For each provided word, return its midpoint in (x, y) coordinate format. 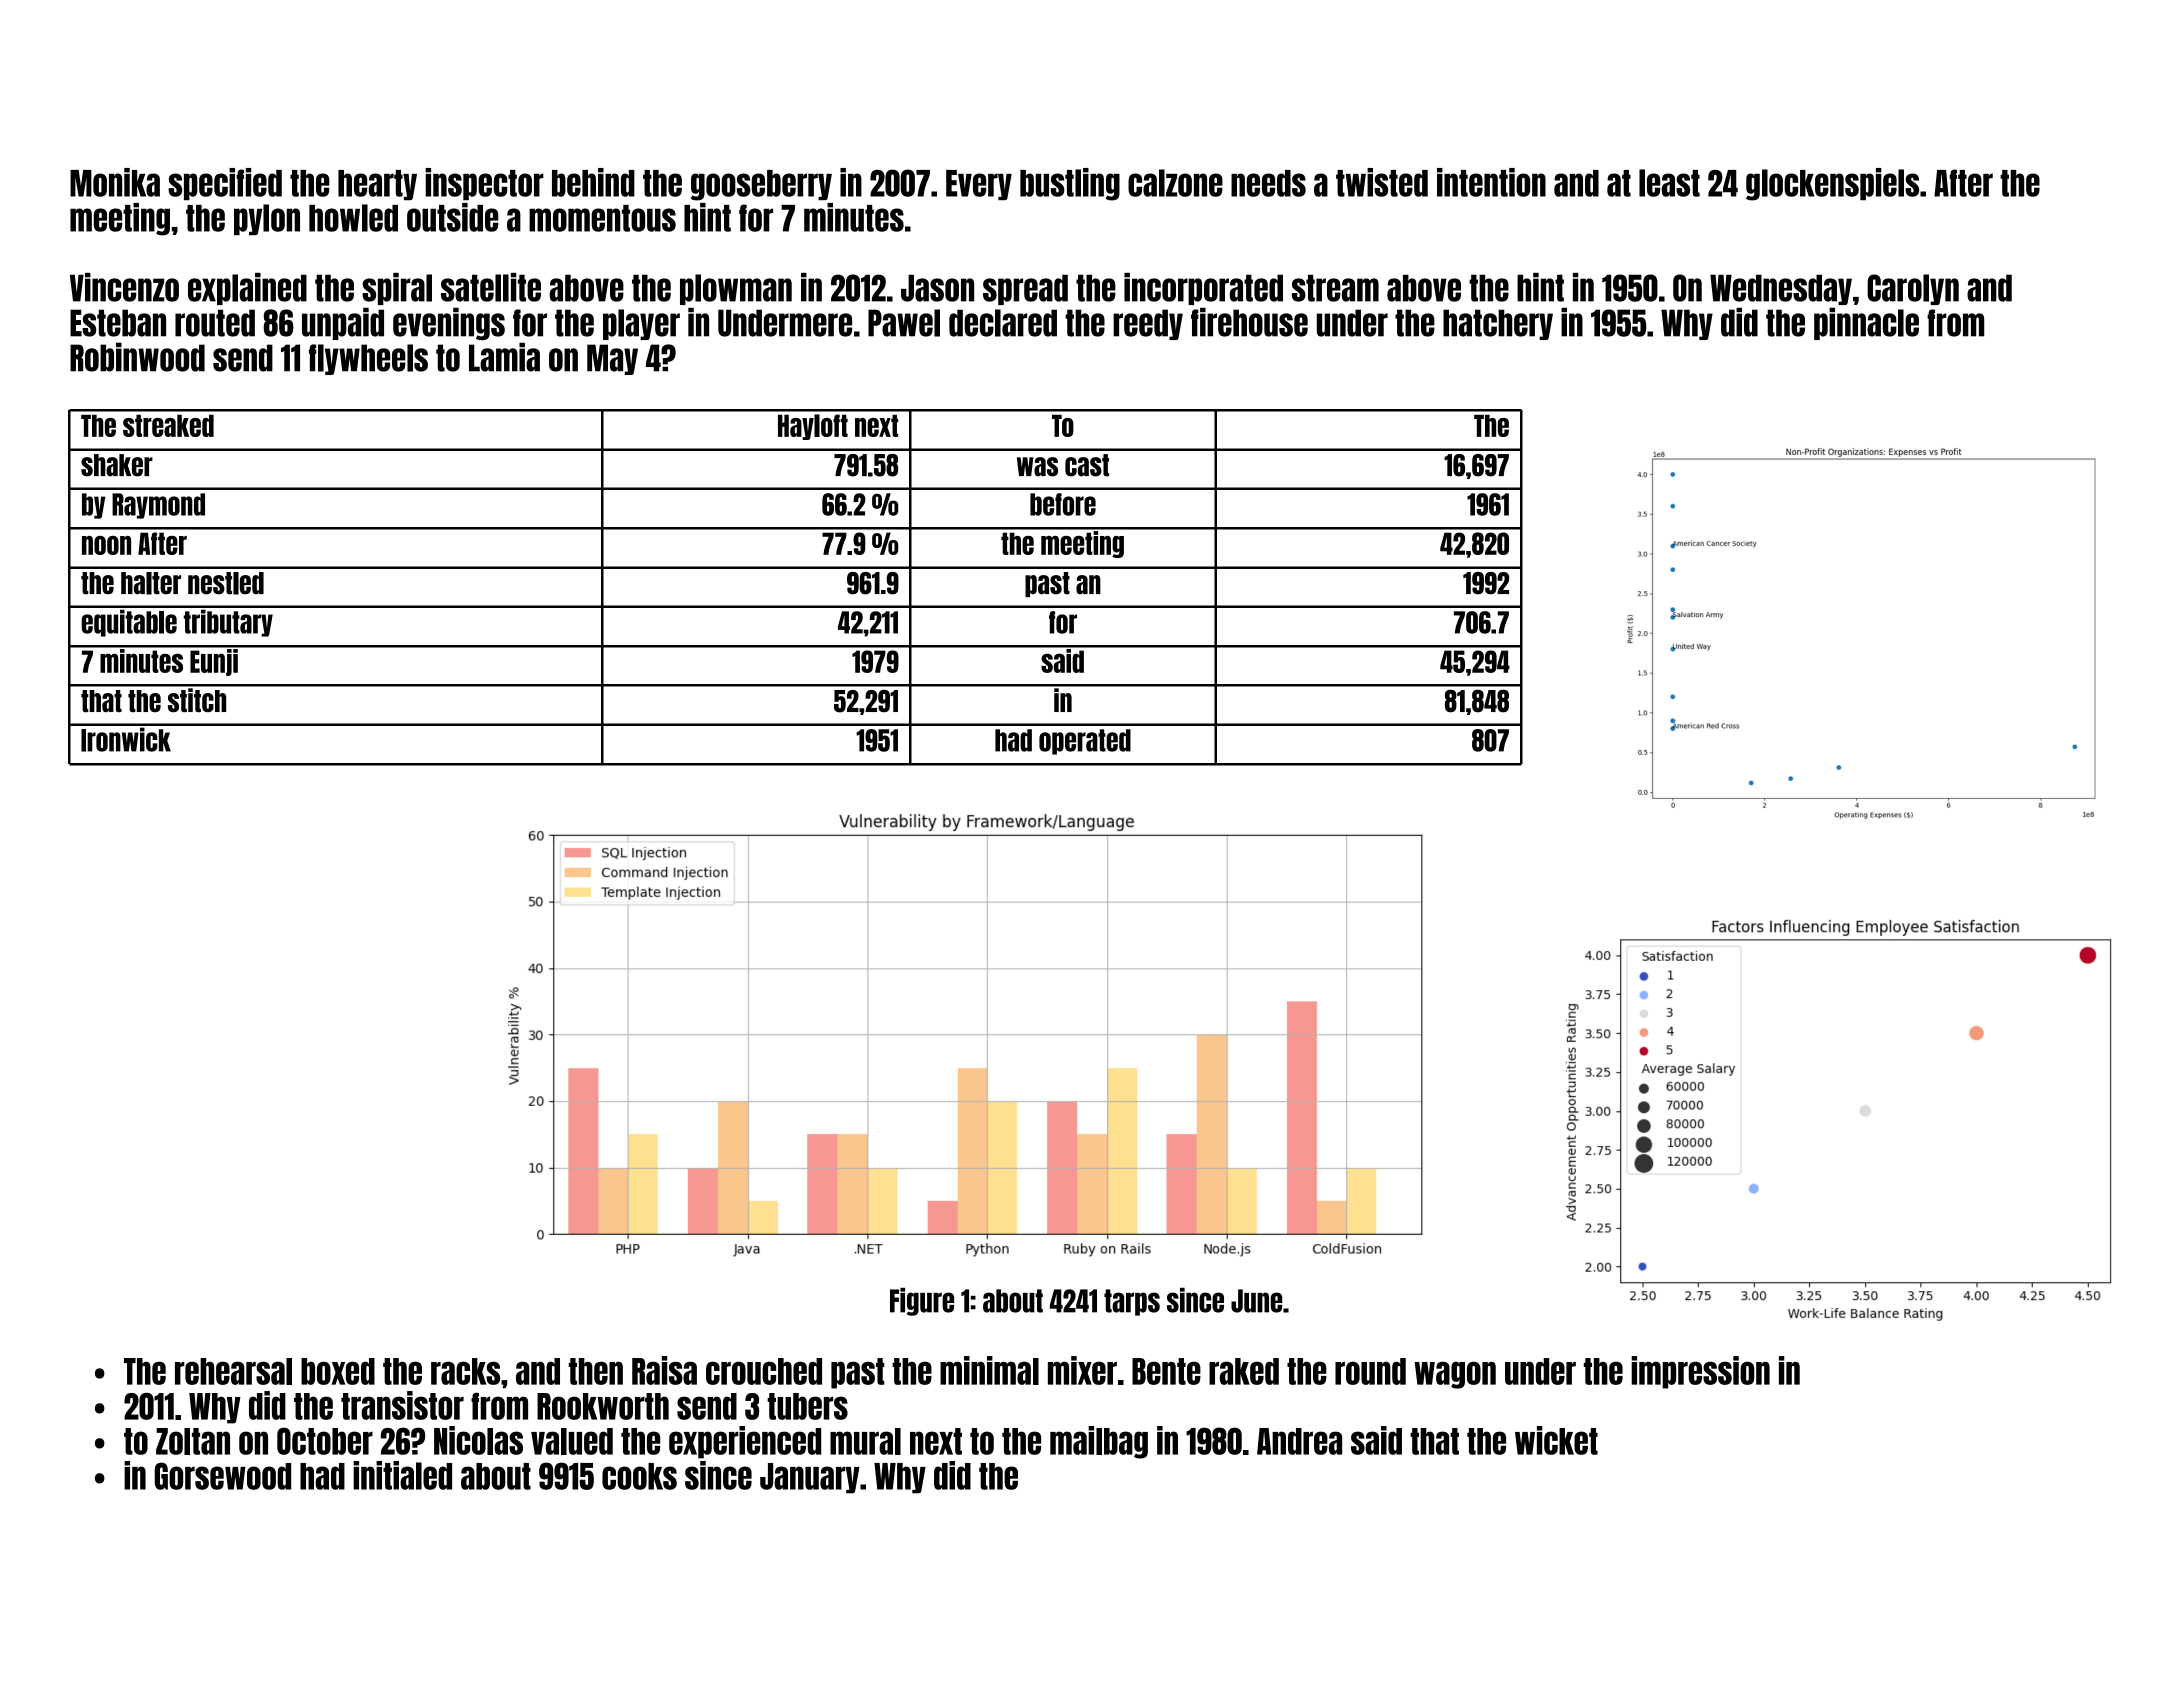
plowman (736, 289)
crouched (764, 1371)
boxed (338, 1371)
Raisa (664, 1370)
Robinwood (137, 357)
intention (1491, 182)
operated (1085, 742)
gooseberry (761, 185)
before (1063, 504)
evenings (449, 324)
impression (1700, 1372)
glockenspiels (1832, 184)
